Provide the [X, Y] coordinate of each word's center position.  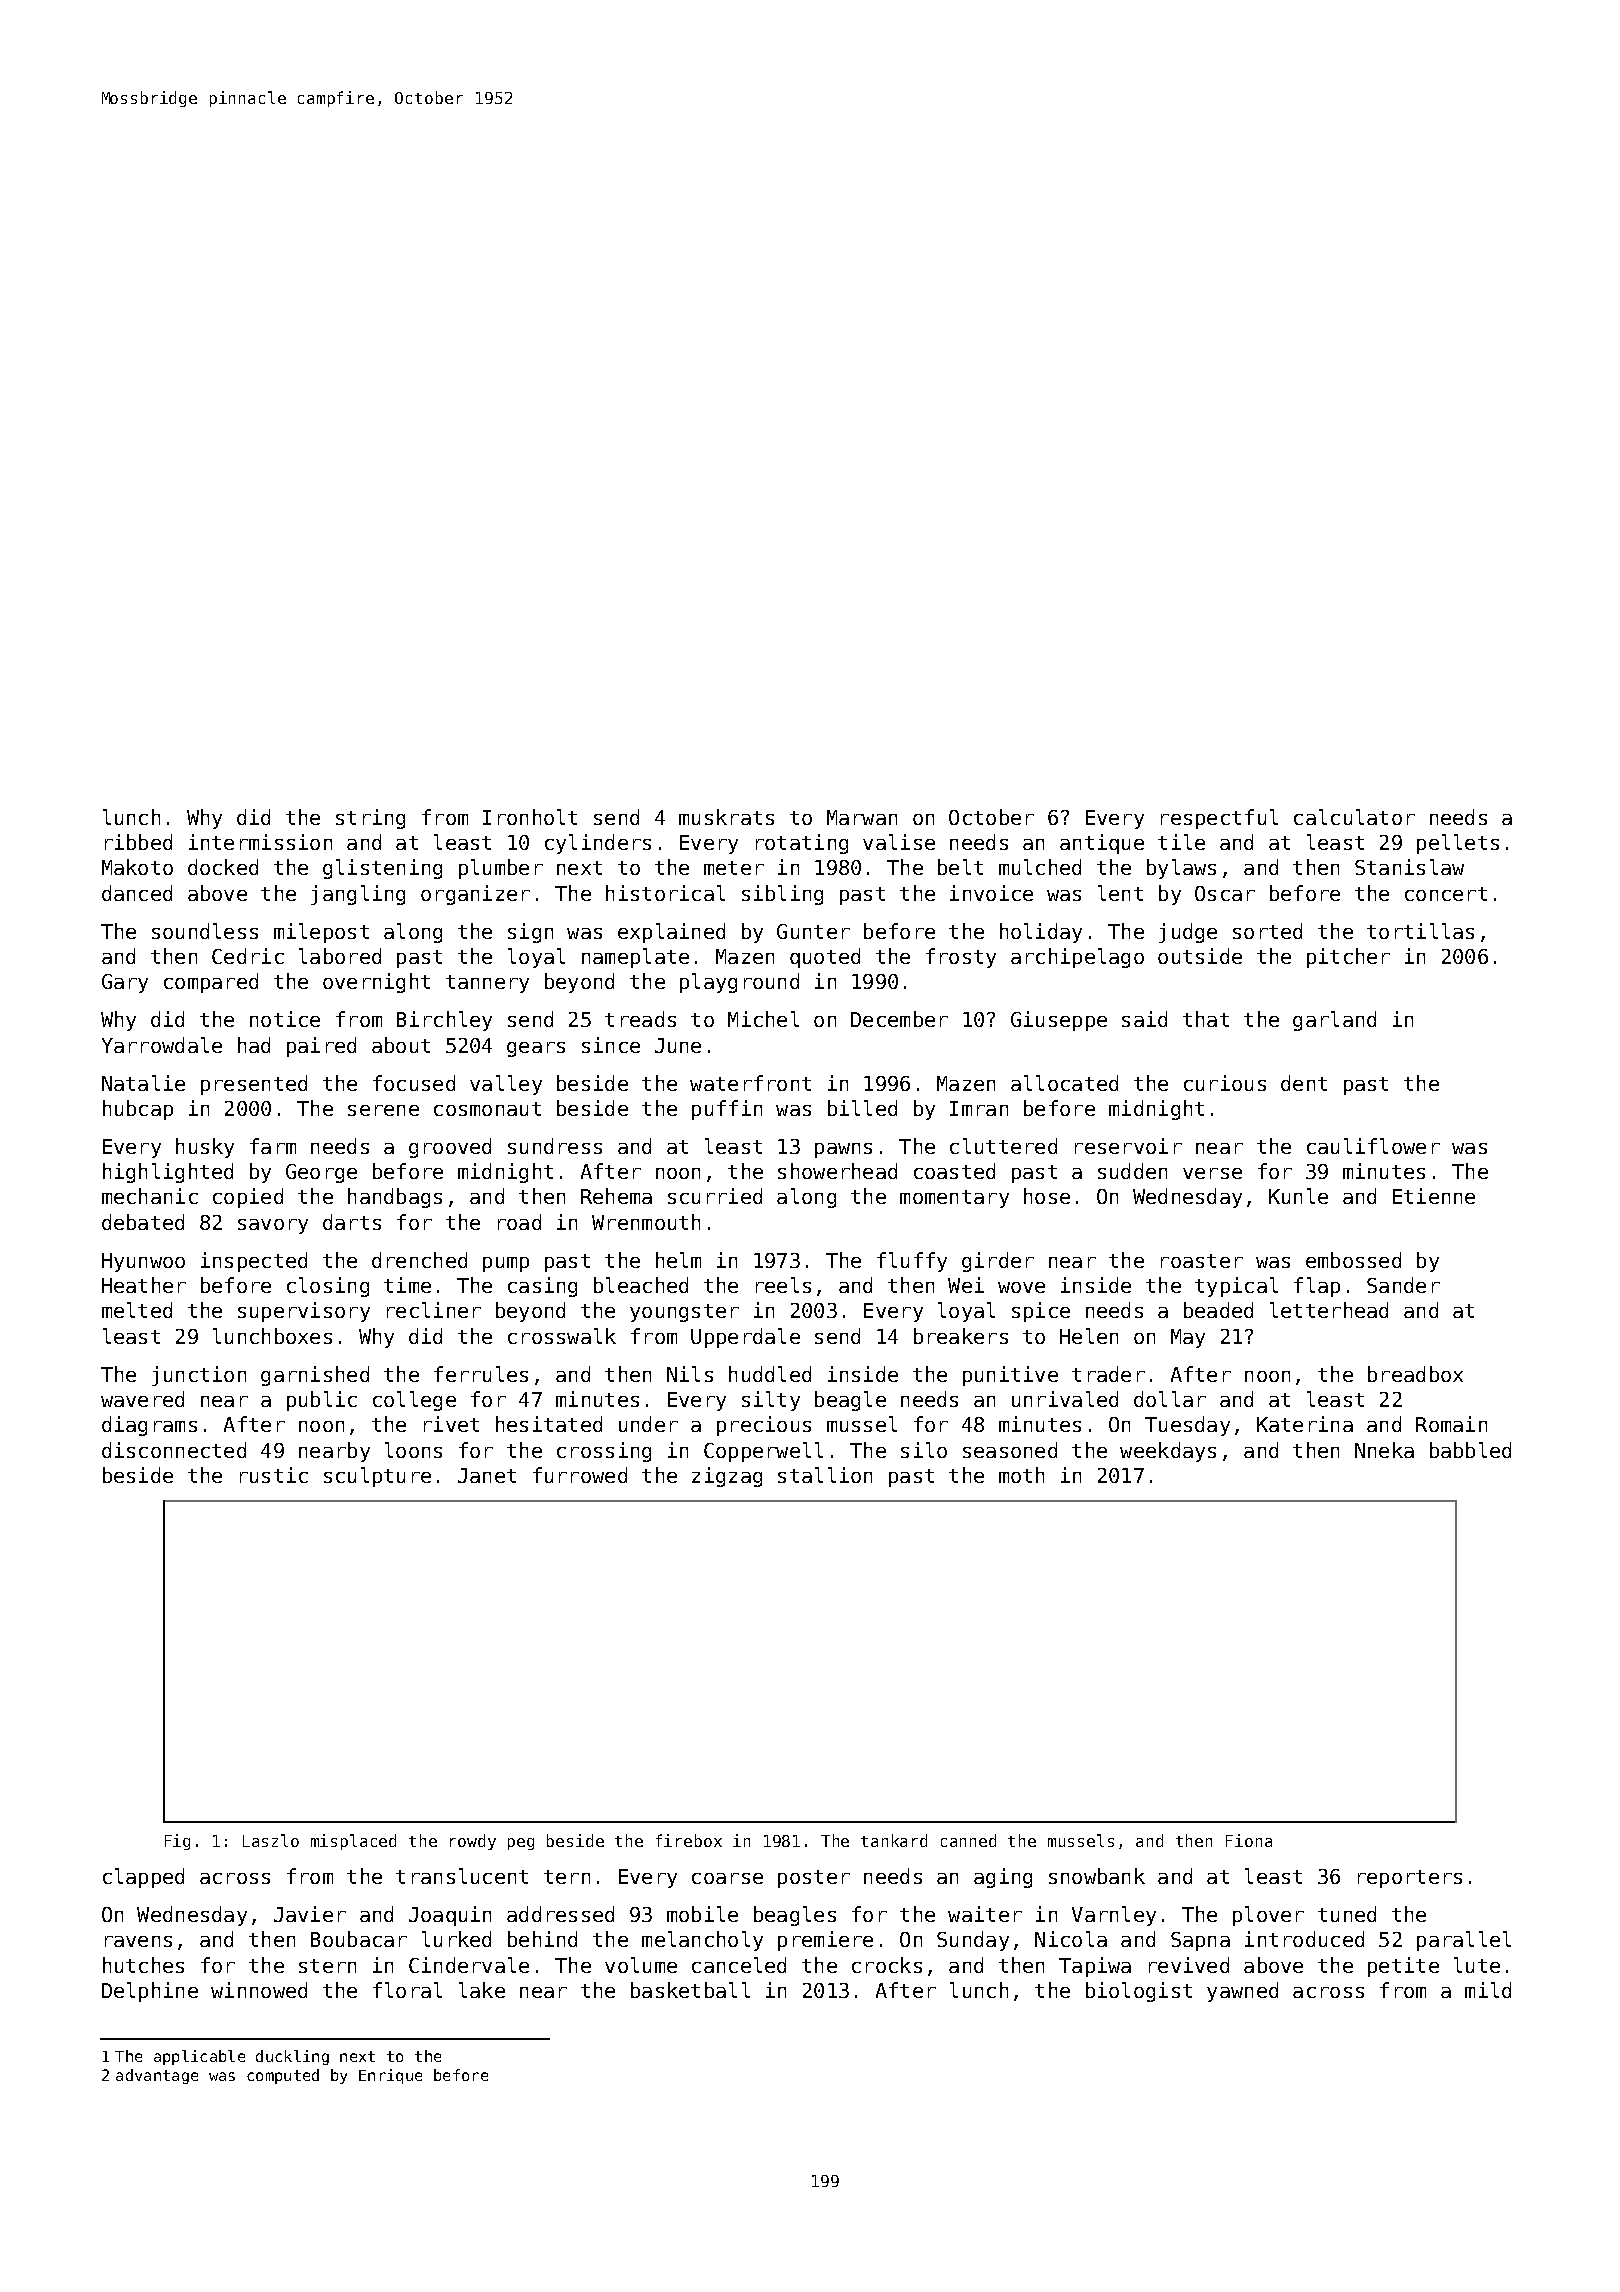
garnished [315, 1376]
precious [764, 1426]
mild [1488, 1990]
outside [1200, 956]
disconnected [174, 1450]
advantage [157, 2076]
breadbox [1415, 1374]
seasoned [1010, 1450]
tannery [487, 984]
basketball [690, 1990]
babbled [1470, 1450]
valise [899, 842]
